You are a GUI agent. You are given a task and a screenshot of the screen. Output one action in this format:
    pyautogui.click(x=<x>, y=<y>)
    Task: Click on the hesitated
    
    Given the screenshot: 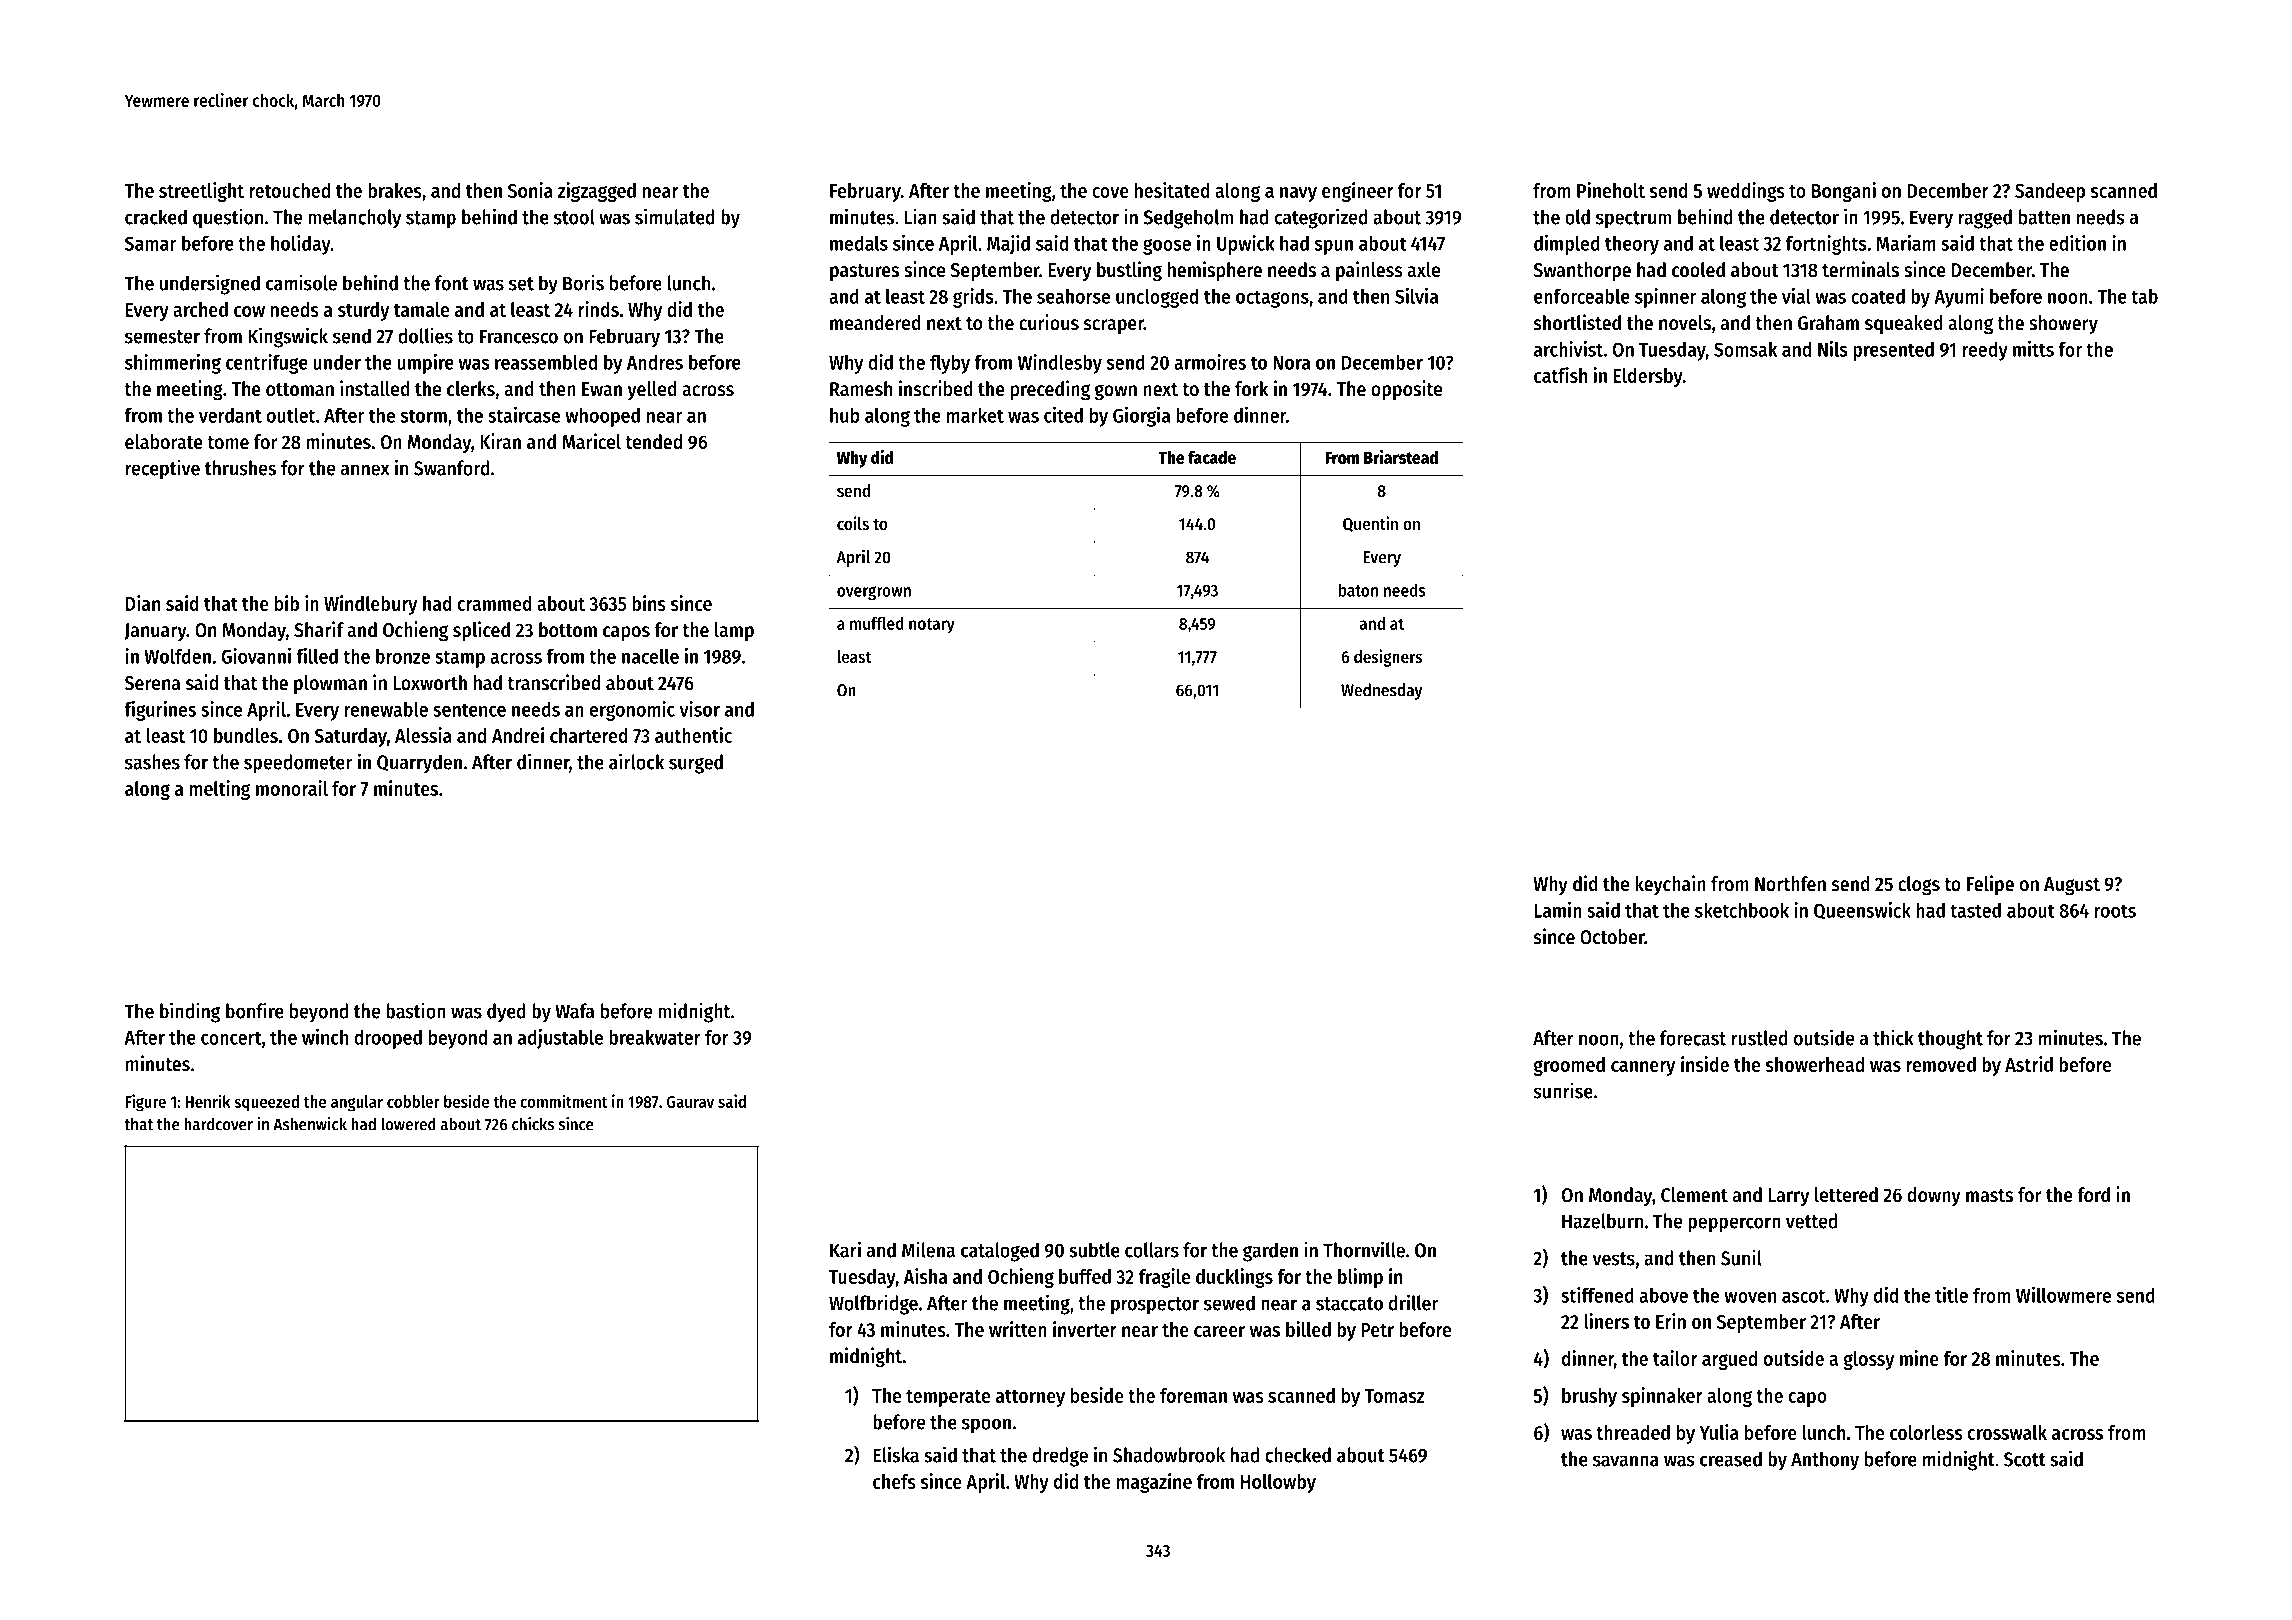 What is the action you would take?
    pyautogui.click(x=1172, y=190)
